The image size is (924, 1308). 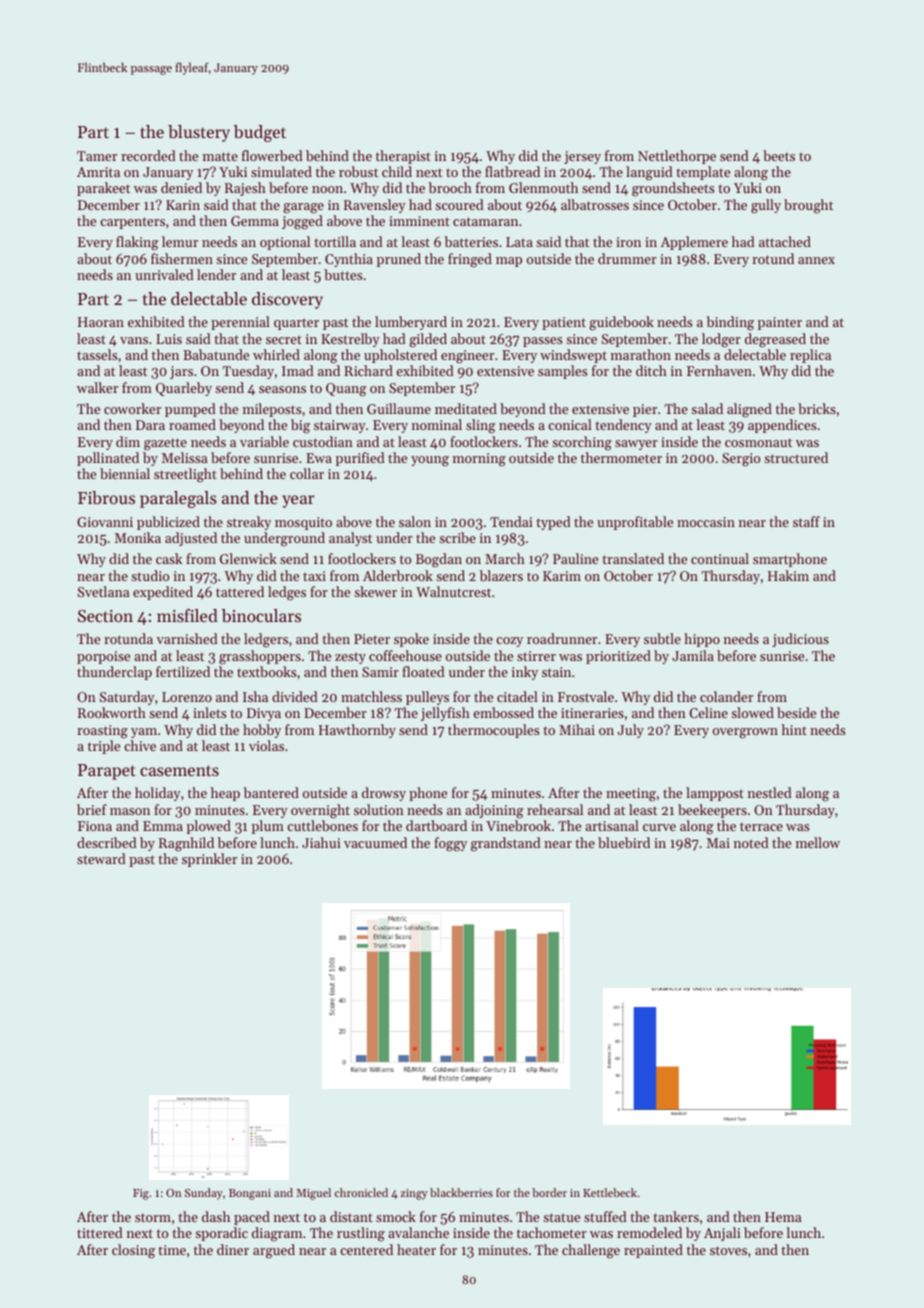 I want to click on steward, so click(x=101, y=858).
